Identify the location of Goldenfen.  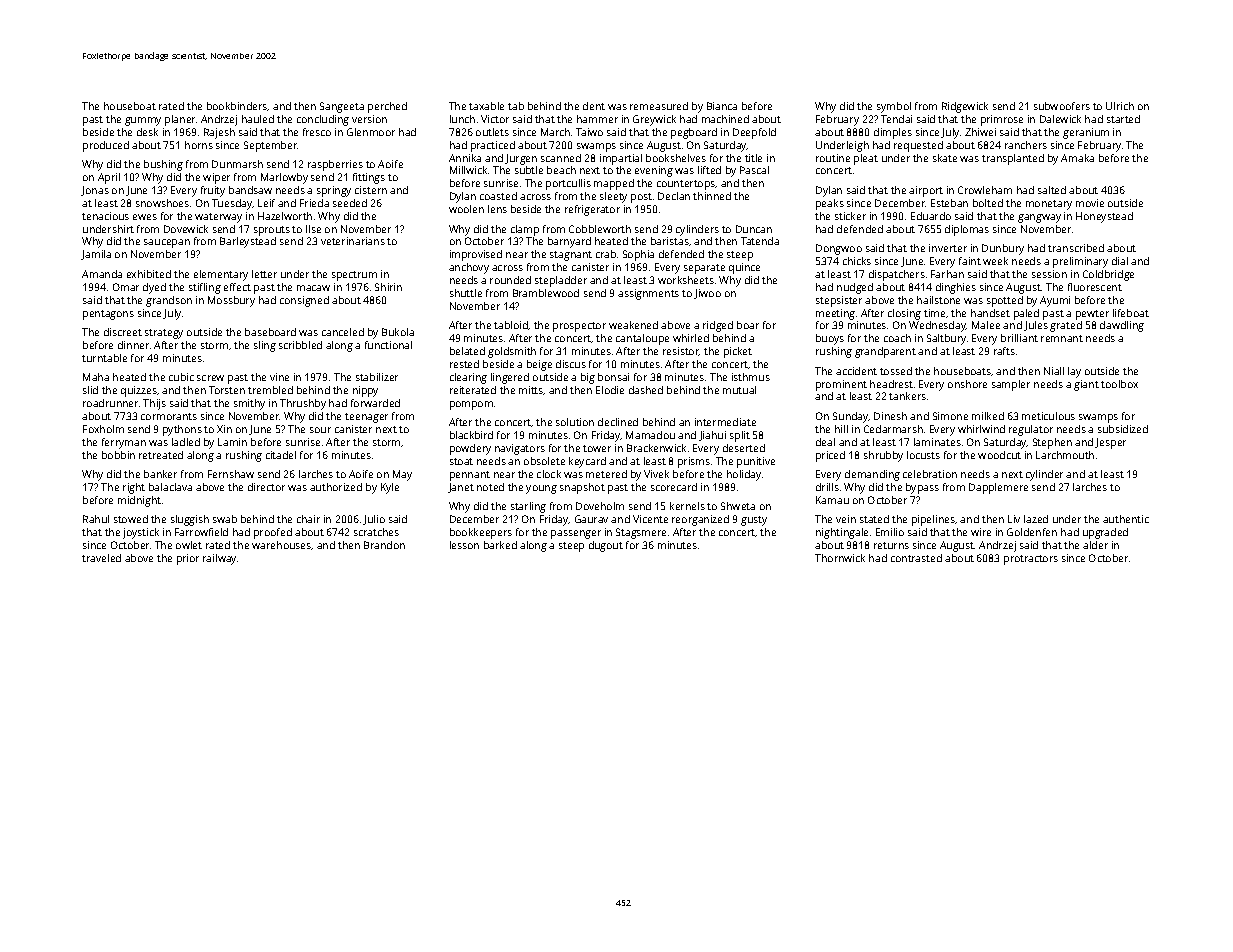
(1032, 532).
